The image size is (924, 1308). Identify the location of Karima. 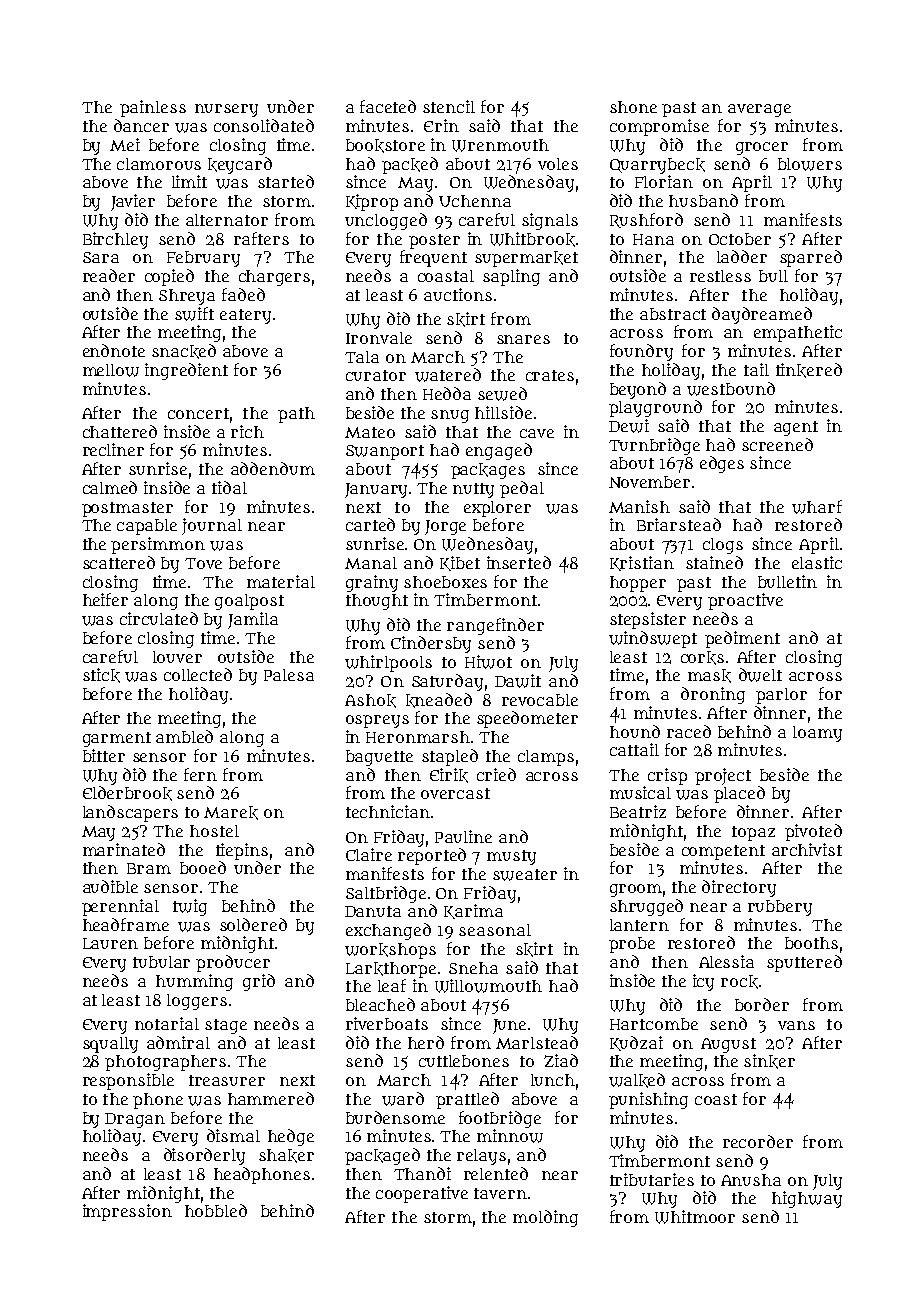
(473, 911).
